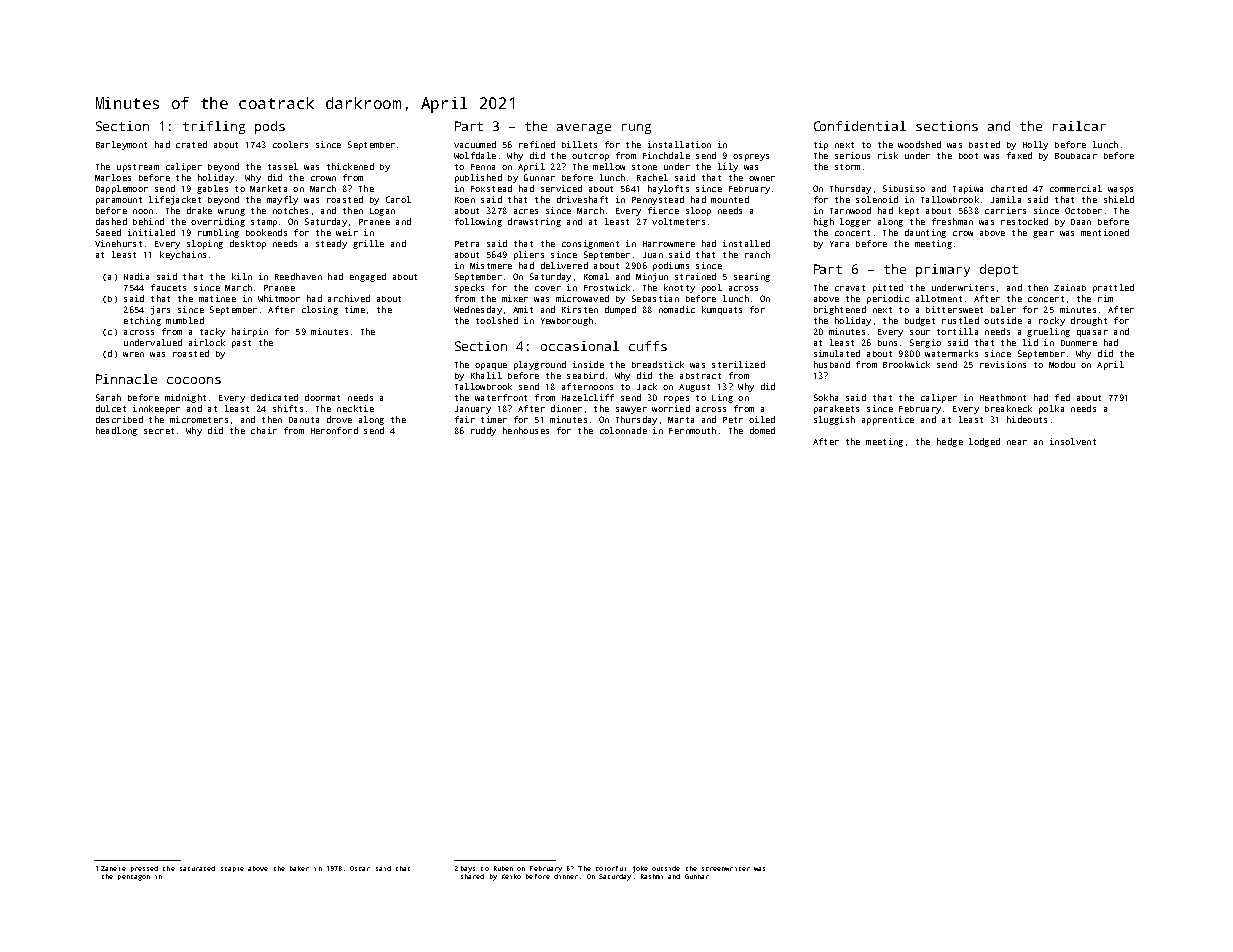  What do you see at coordinates (1017, 442) in the screenshot?
I see `near` at bounding box center [1017, 442].
